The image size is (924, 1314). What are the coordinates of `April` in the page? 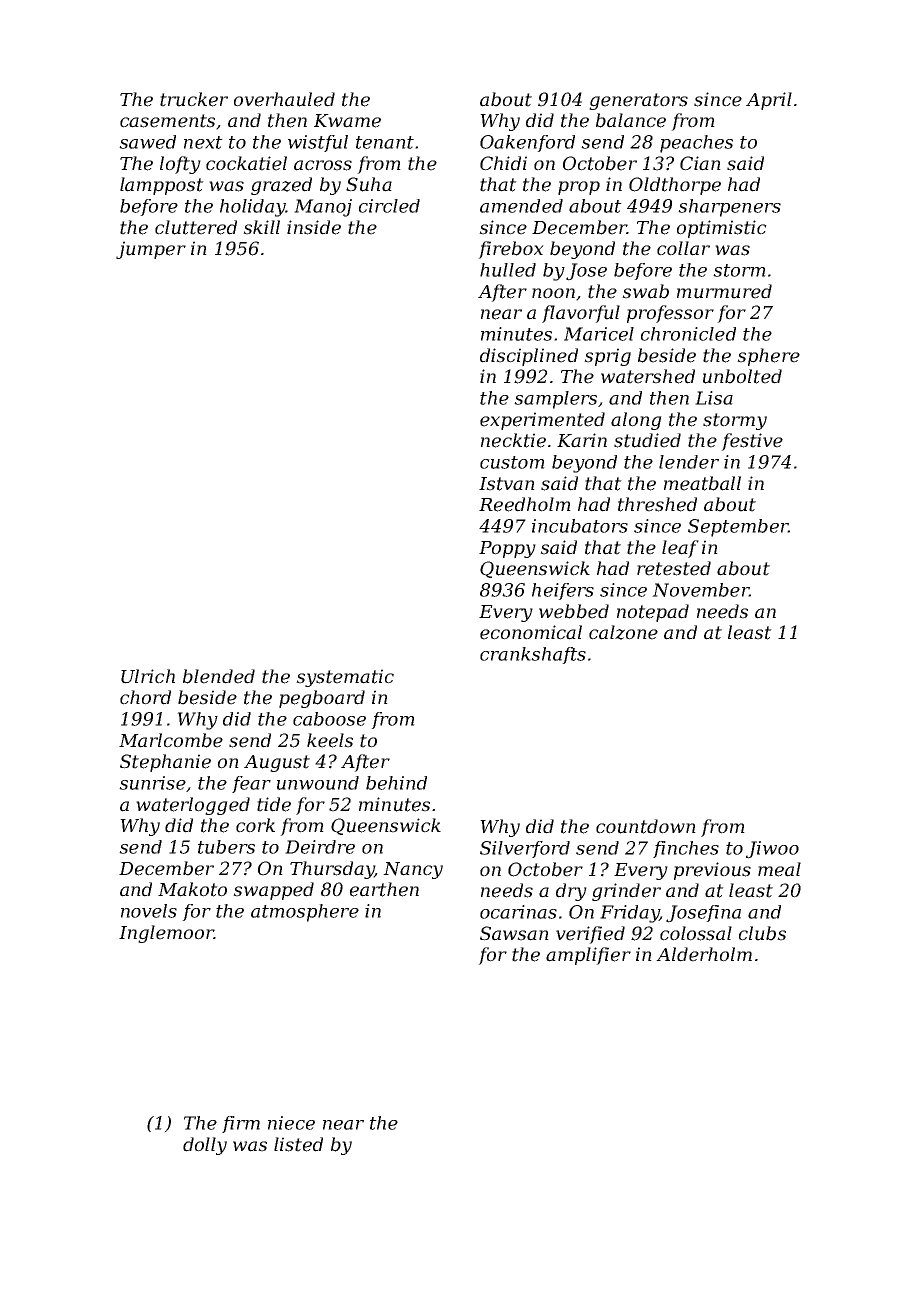 It's located at (769, 101).
